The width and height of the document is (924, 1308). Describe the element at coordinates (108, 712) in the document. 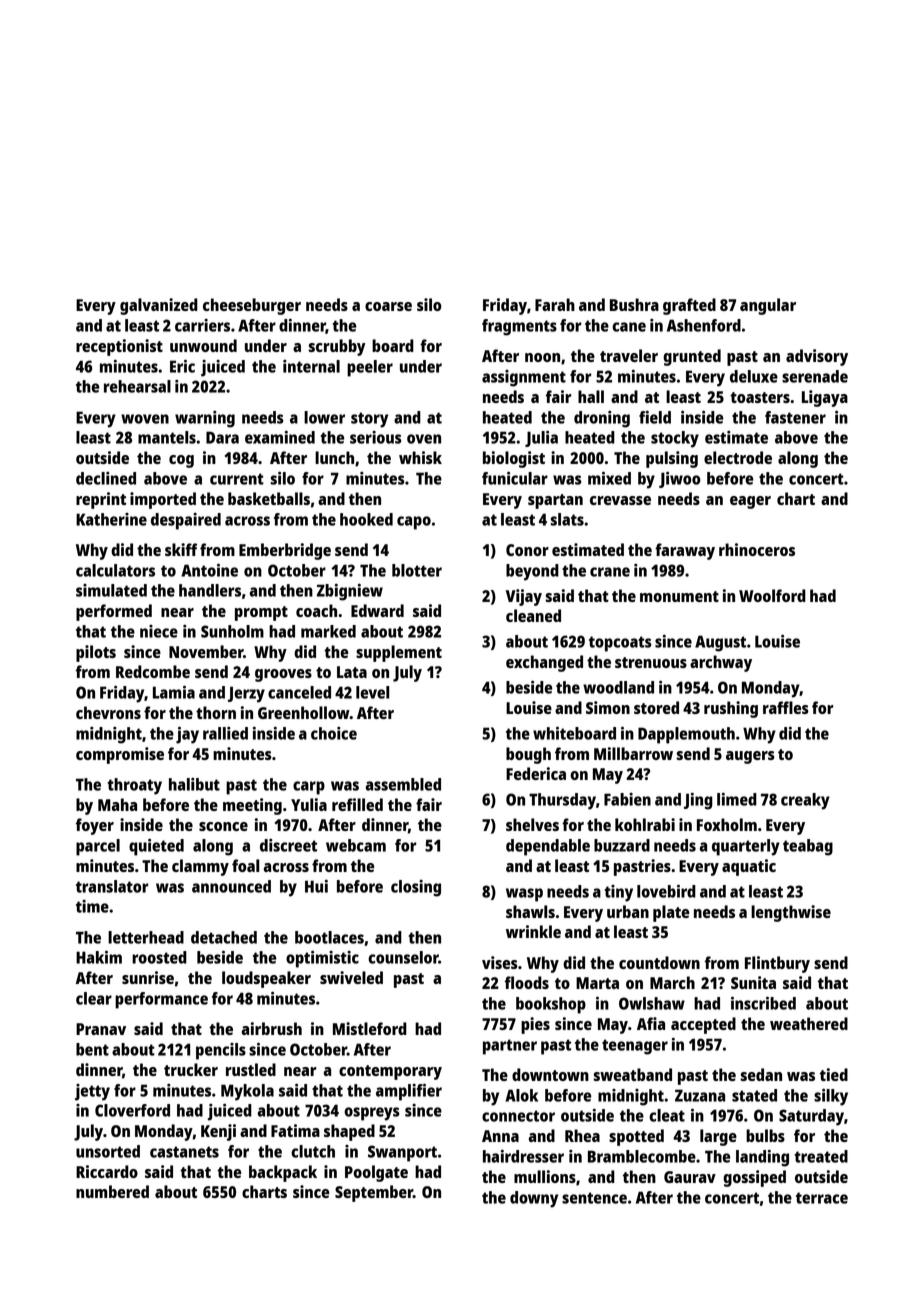

I see `chevrons` at that location.
